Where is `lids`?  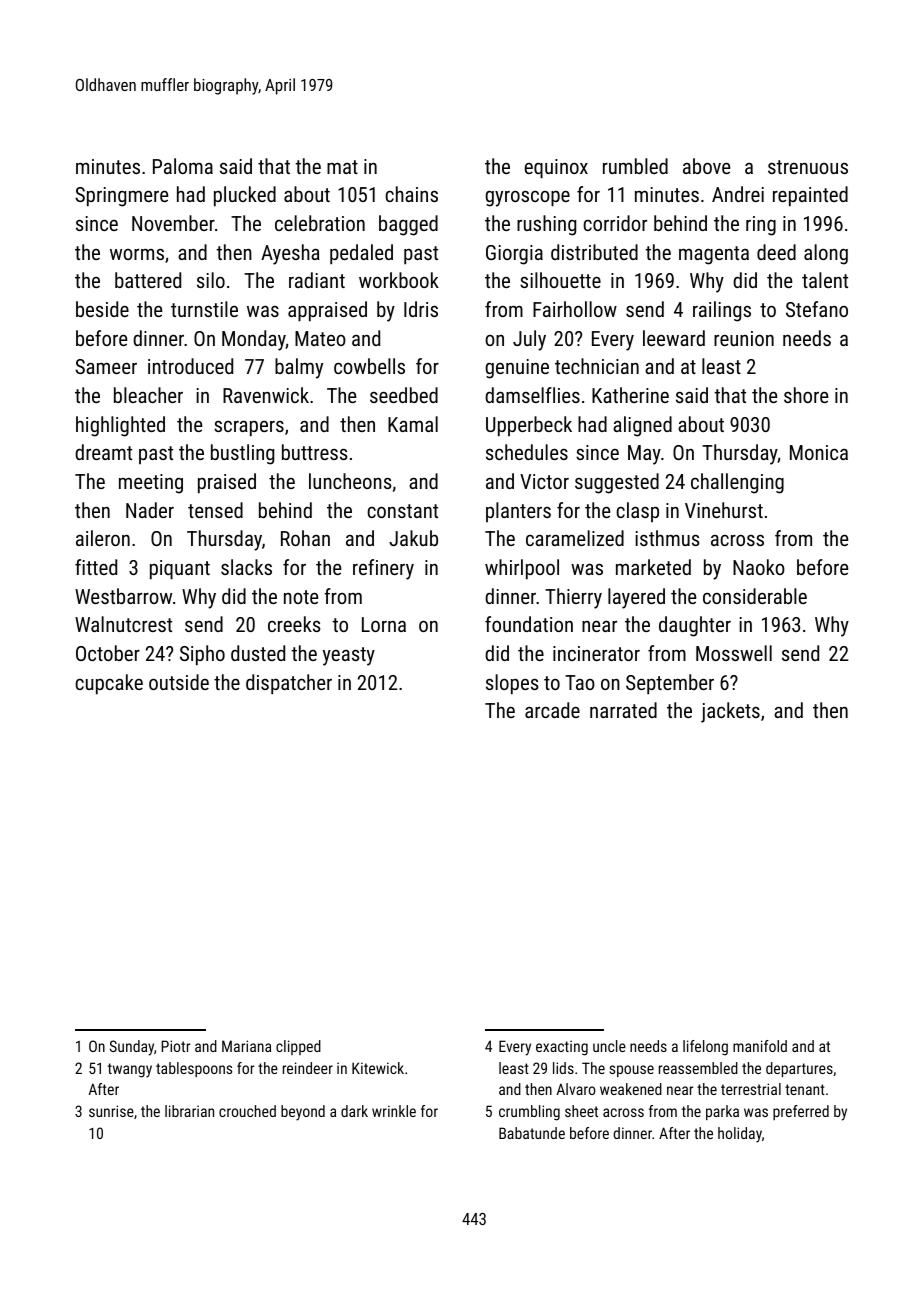
lids is located at coordinates (563, 1068).
